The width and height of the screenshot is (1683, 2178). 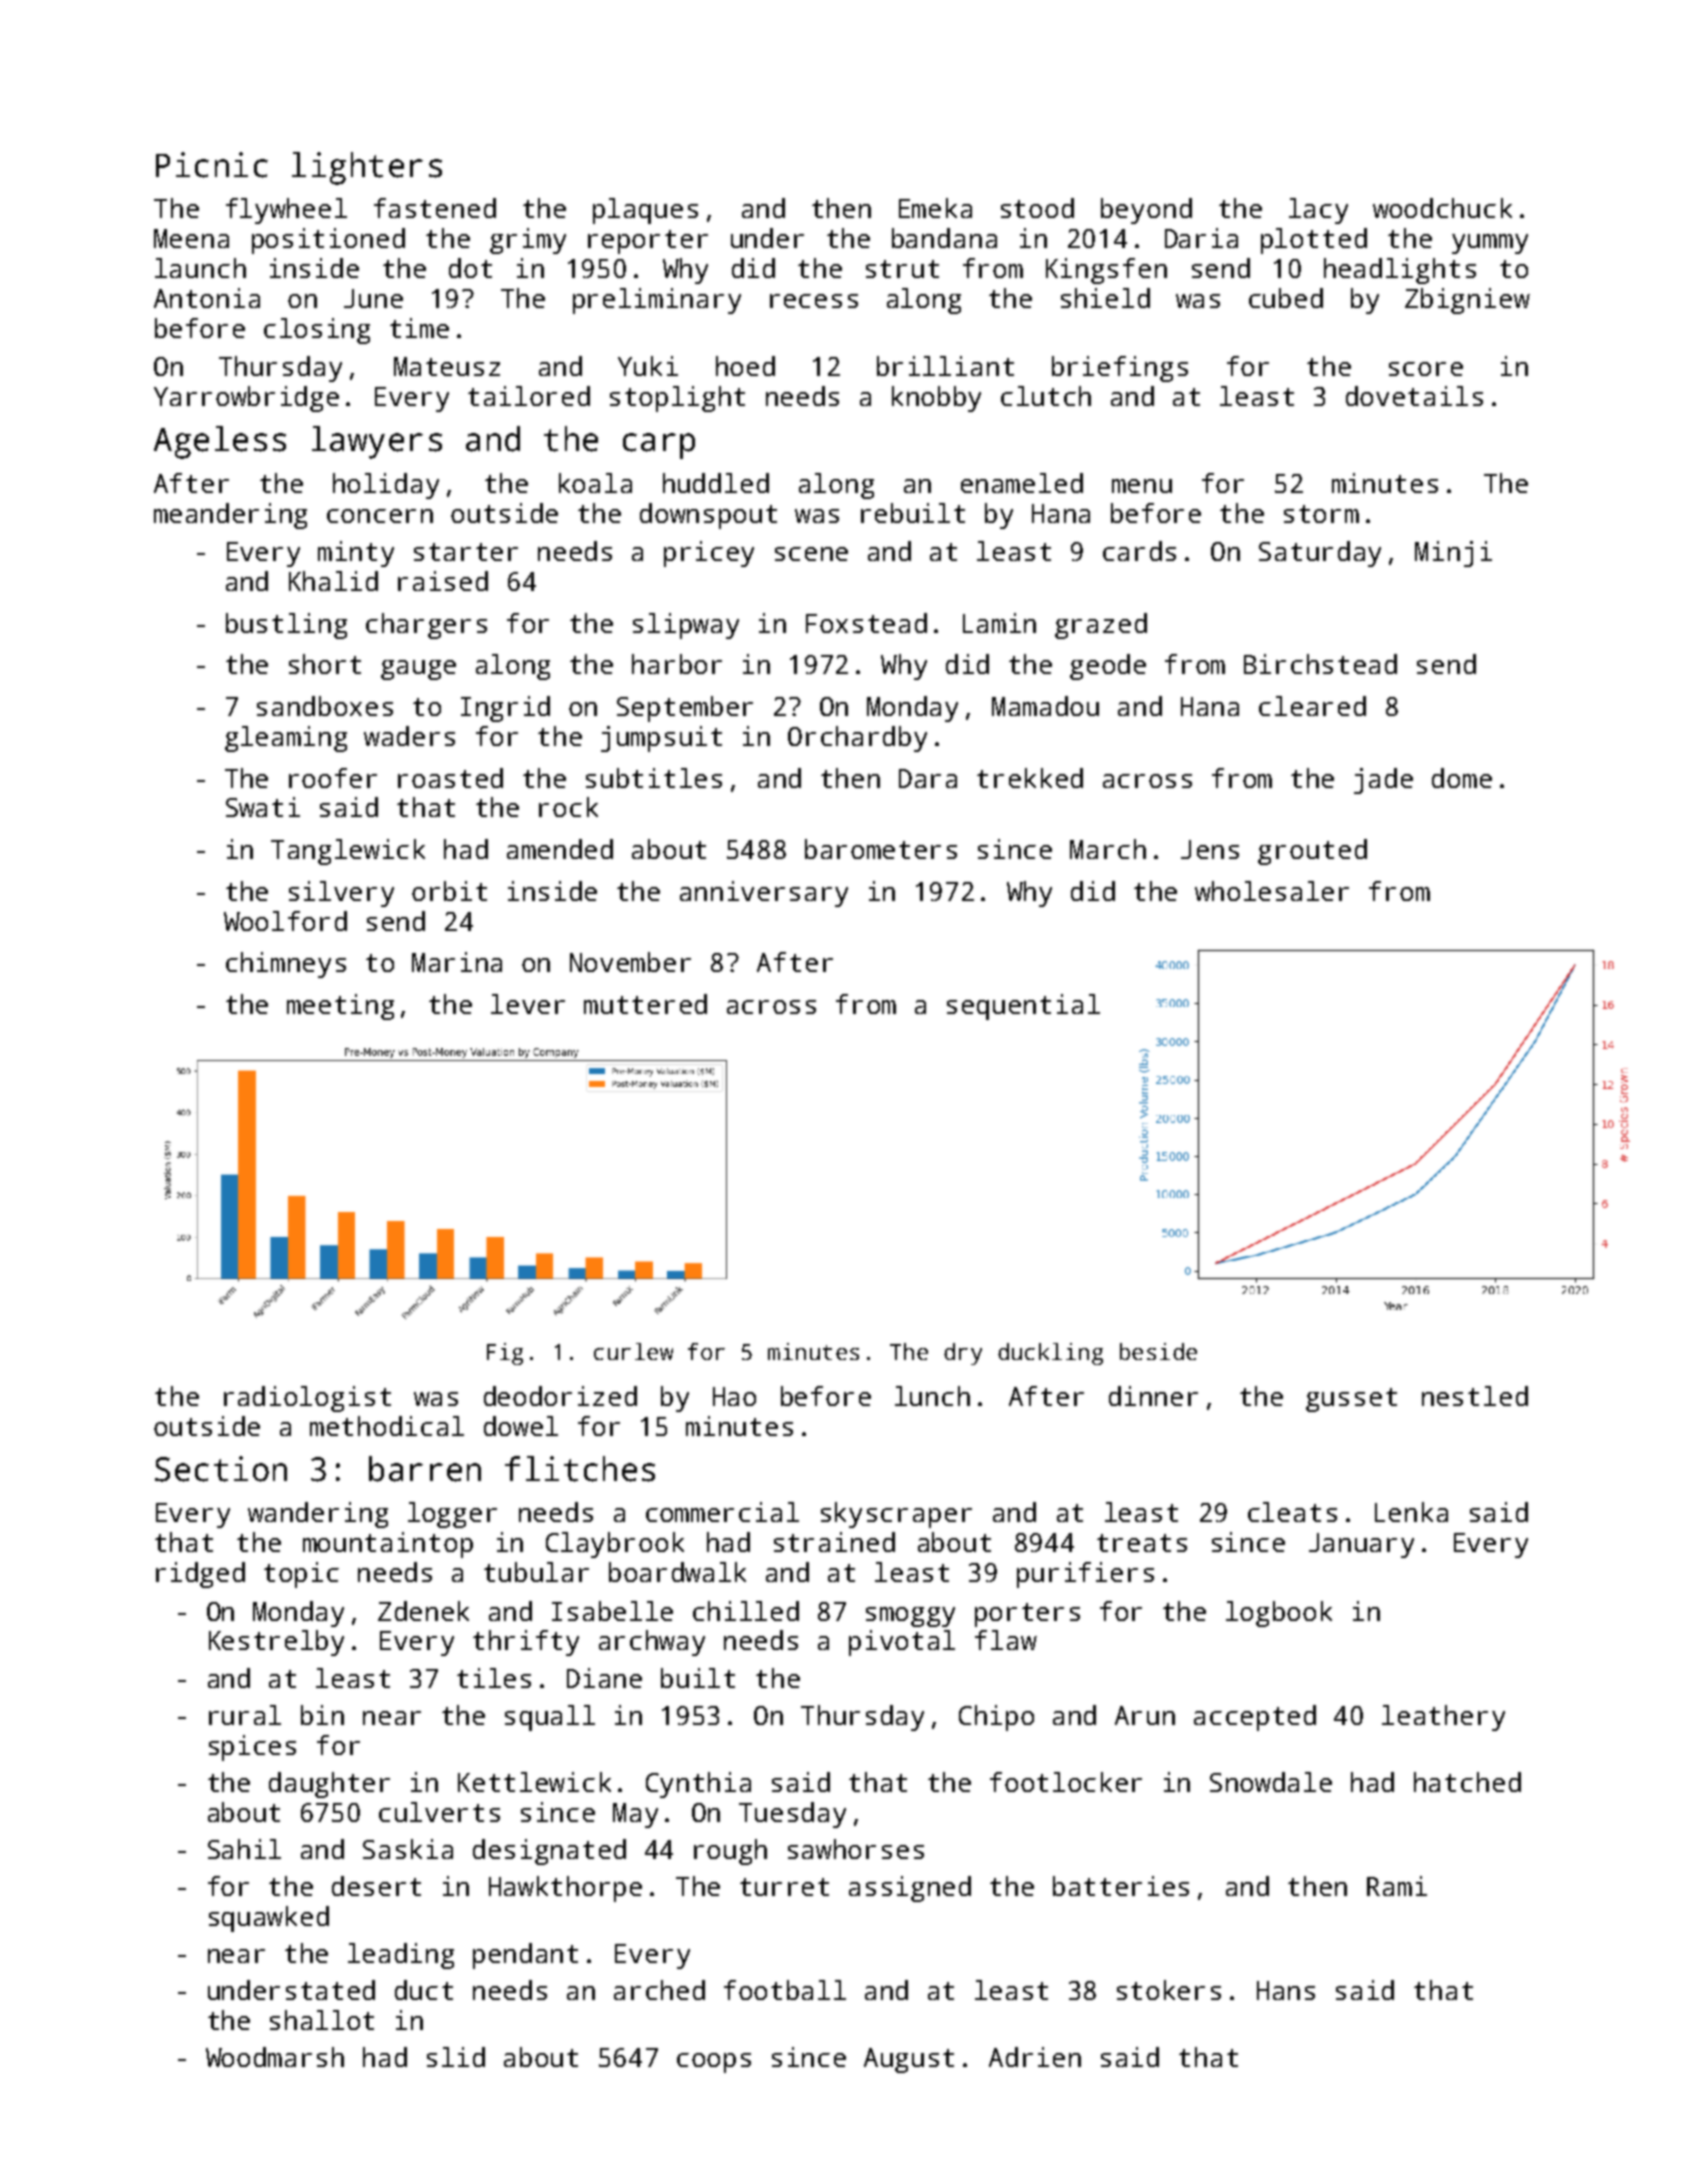 What do you see at coordinates (935, 208) in the screenshot?
I see `Emeka` at bounding box center [935, 208].
